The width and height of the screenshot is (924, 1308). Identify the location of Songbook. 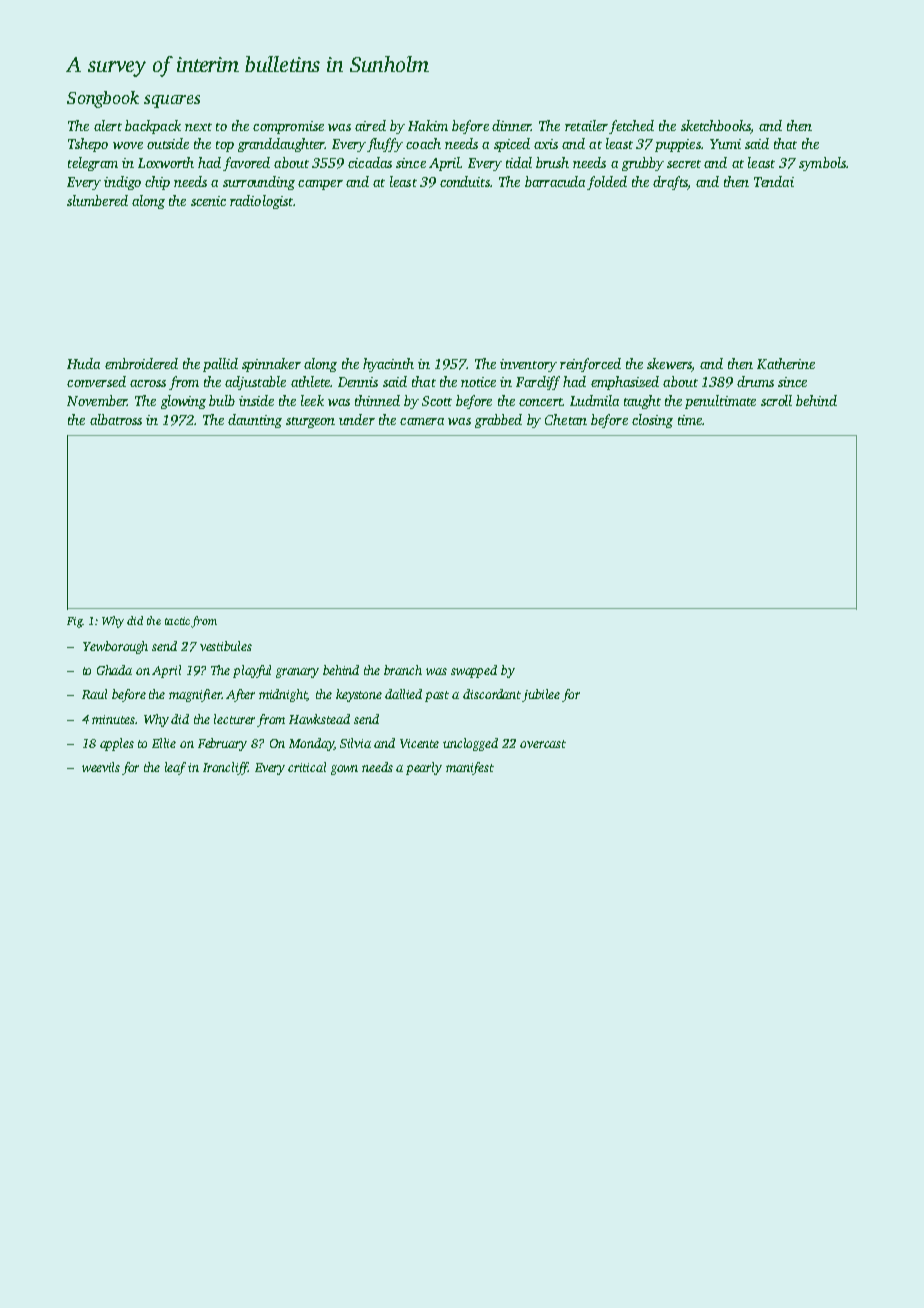
(103, 99).
